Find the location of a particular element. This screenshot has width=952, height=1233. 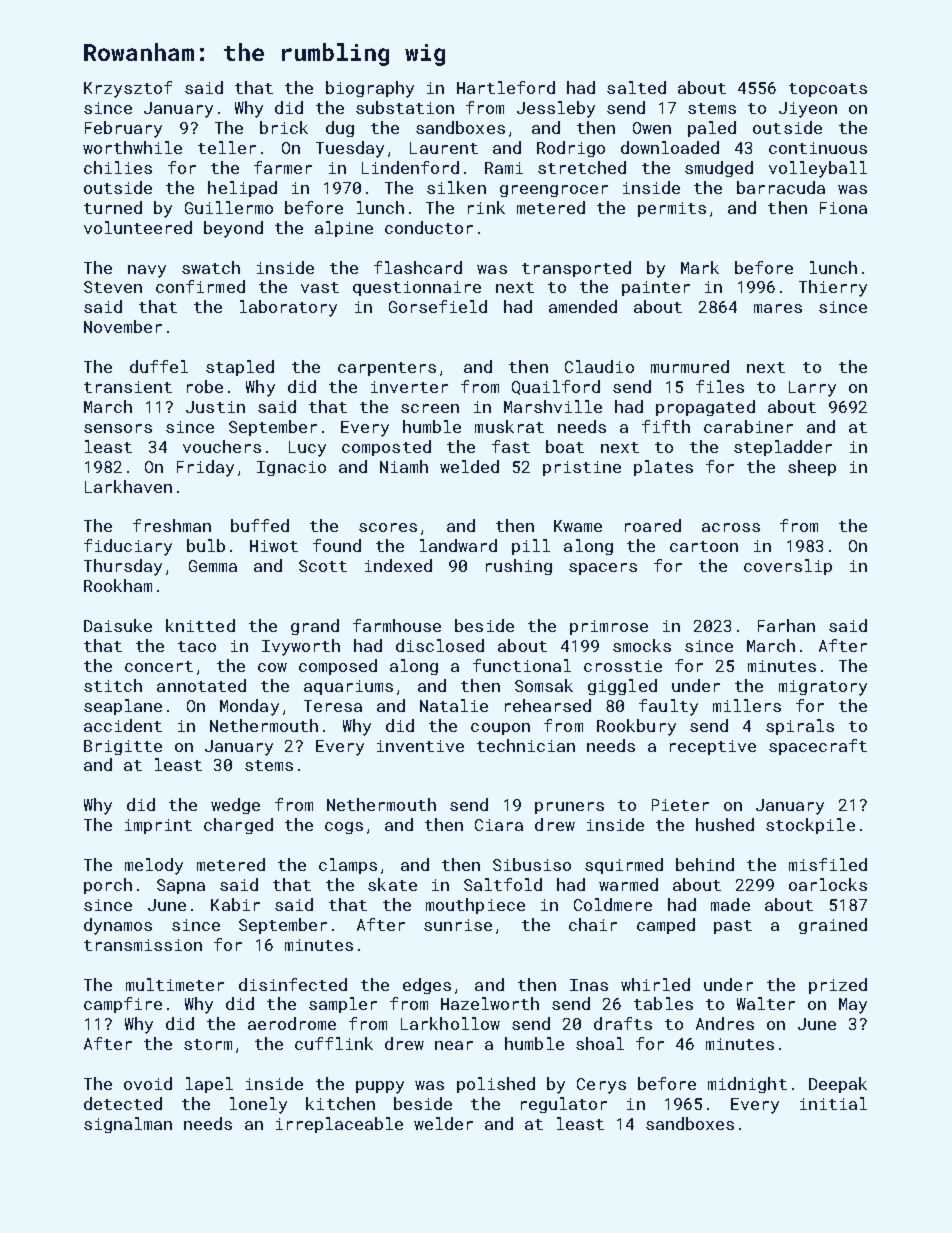

Farhan is located at coordinates (786, 625).
